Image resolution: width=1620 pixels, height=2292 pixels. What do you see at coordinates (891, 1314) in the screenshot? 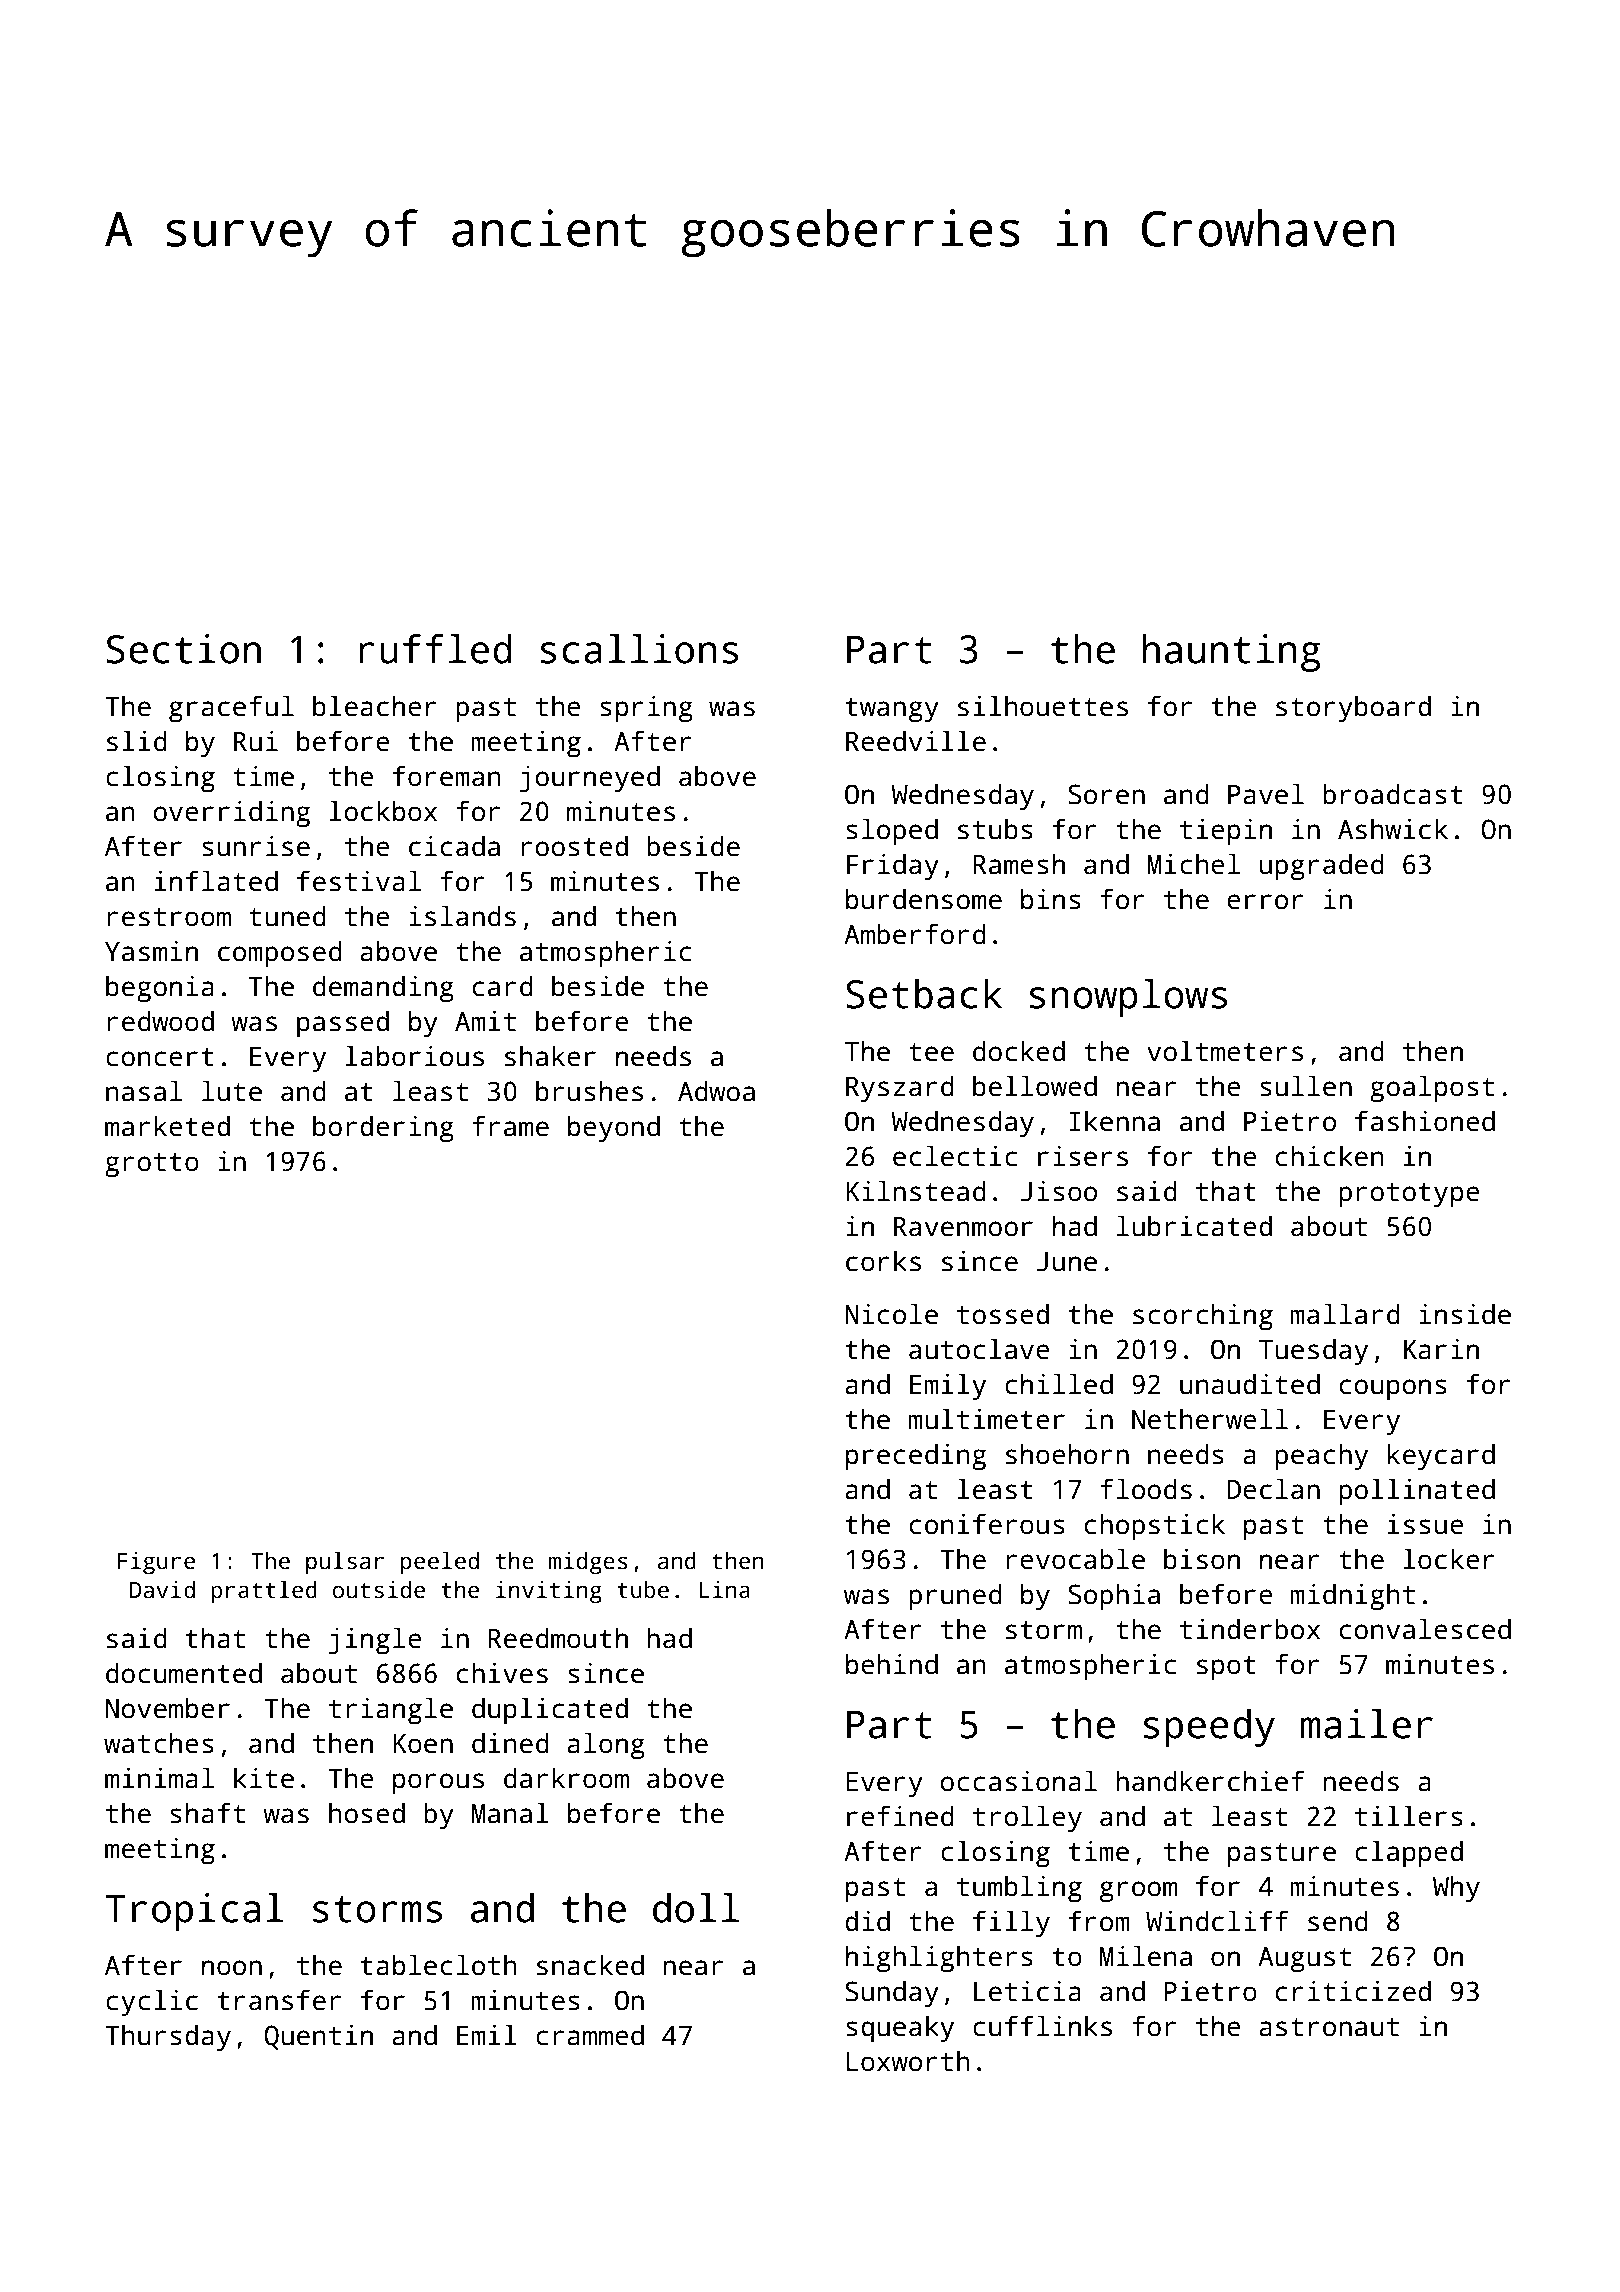
I see `Nicole` at bounding box center [891, 1314].
